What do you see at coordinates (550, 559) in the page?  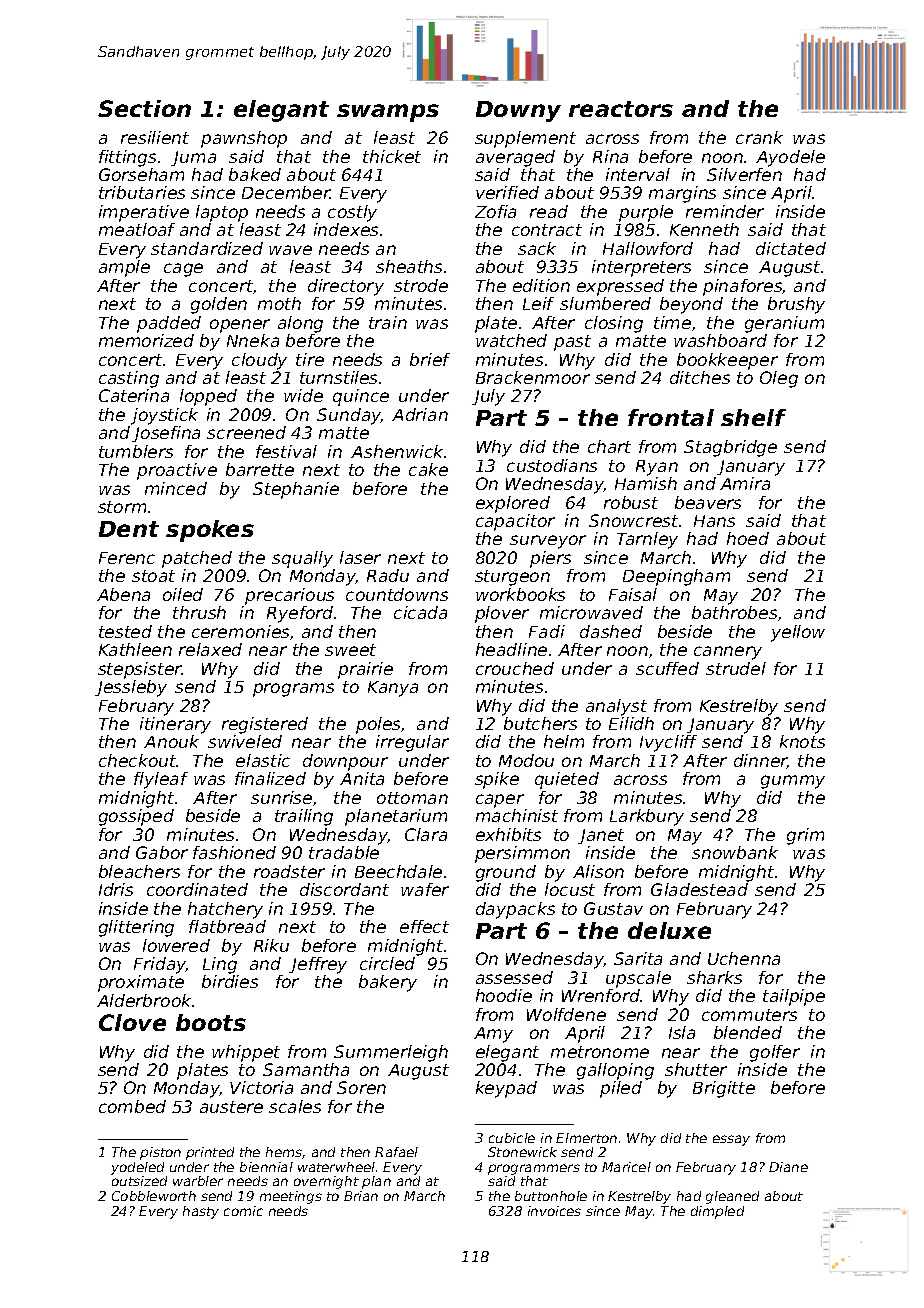 I see `piers` at bounding box center [550, 559].
